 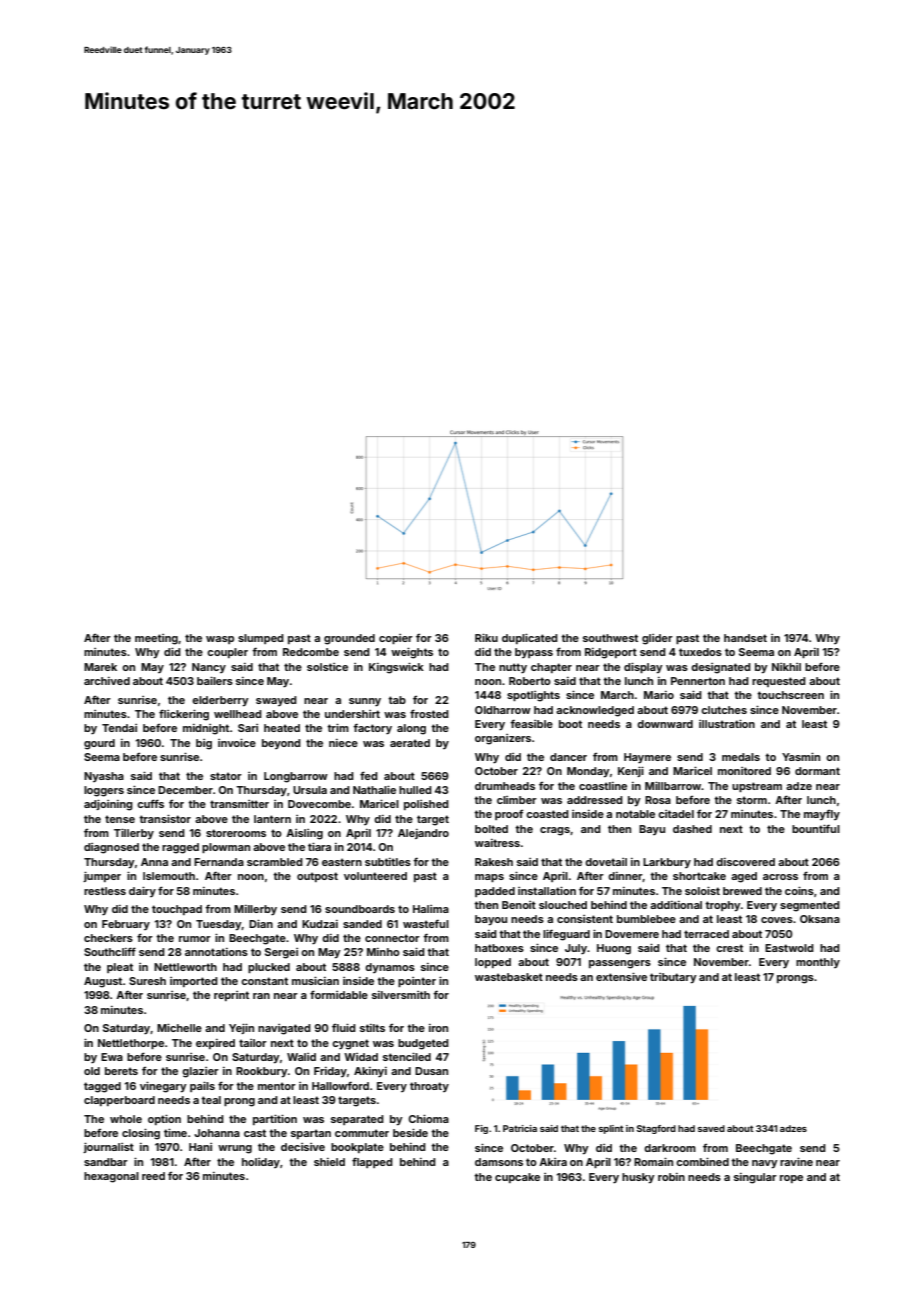 I want to click on throaty, so click(x=429, y=1087).
